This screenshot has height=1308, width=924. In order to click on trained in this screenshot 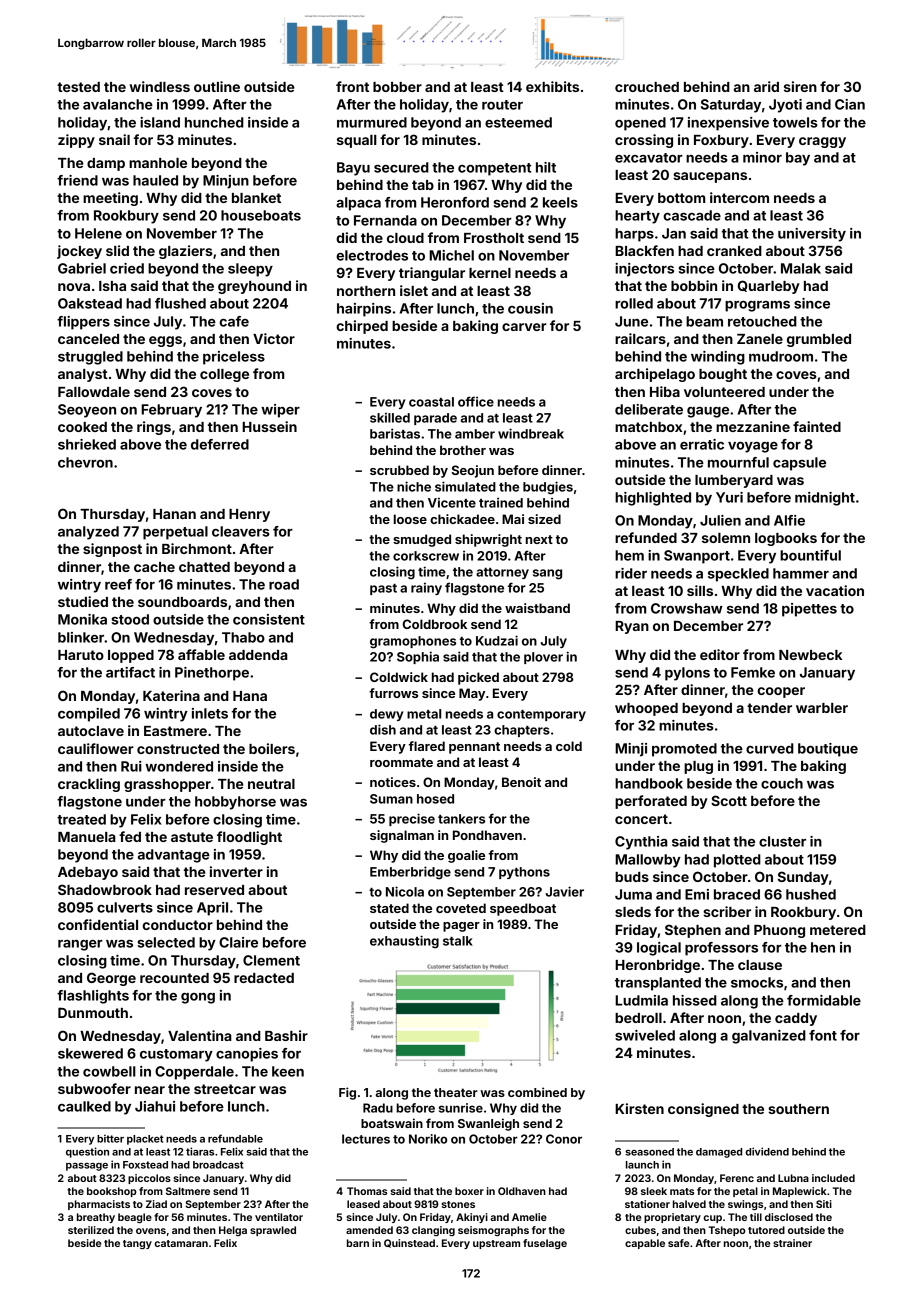, I will do `click(501, 503)`.
